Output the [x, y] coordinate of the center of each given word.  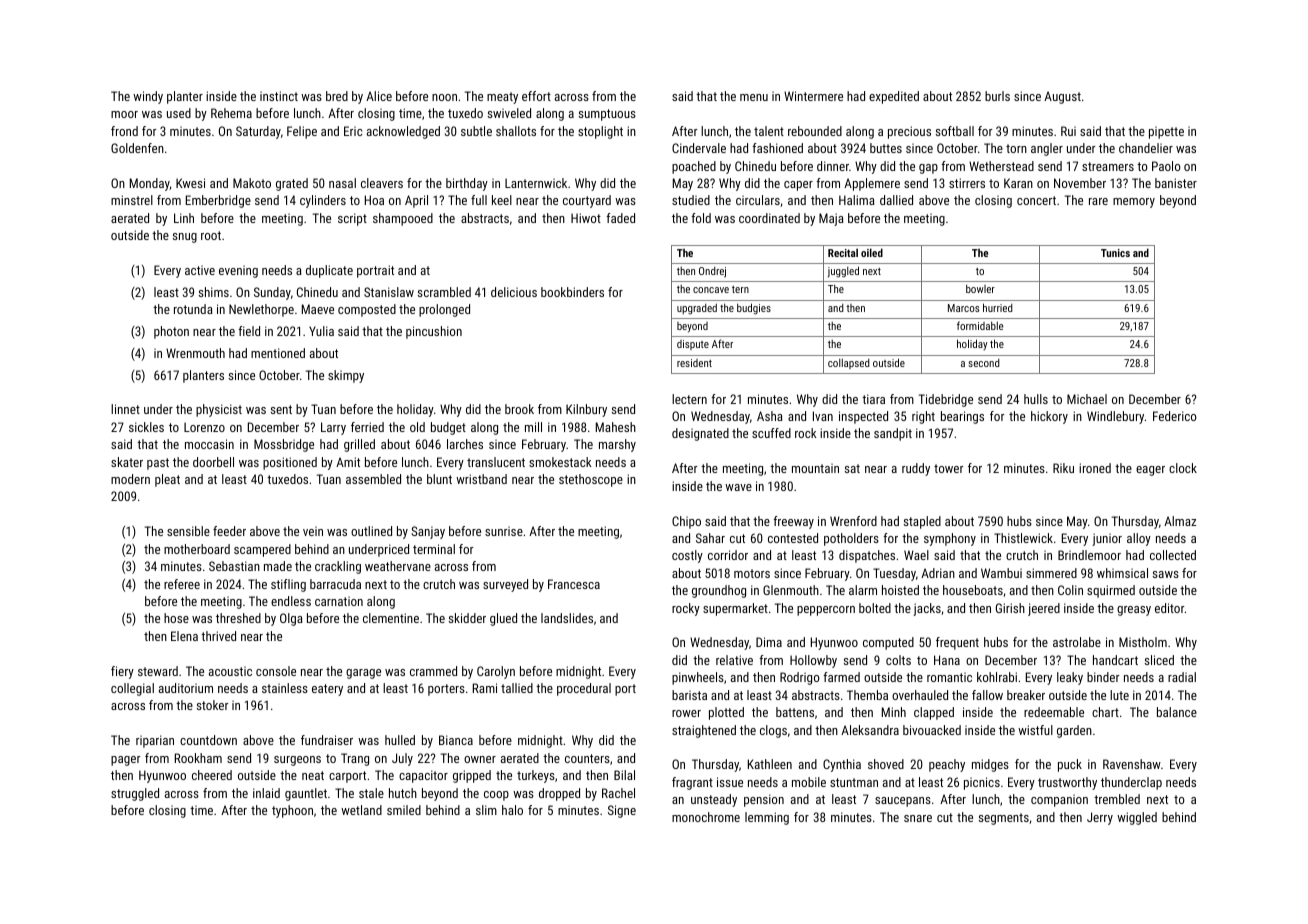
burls [997, 96]
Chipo [686, 522]
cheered [212, 775]
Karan [1018, 183]
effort [536, 96]
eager [1150, 471]
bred [337, 96]
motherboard [197, 549]
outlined [371, 531]
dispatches [867, 556]
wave [738, 487]
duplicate [329, 271]
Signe [622, 811]
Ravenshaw [1132, 764]
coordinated [769, 218]
